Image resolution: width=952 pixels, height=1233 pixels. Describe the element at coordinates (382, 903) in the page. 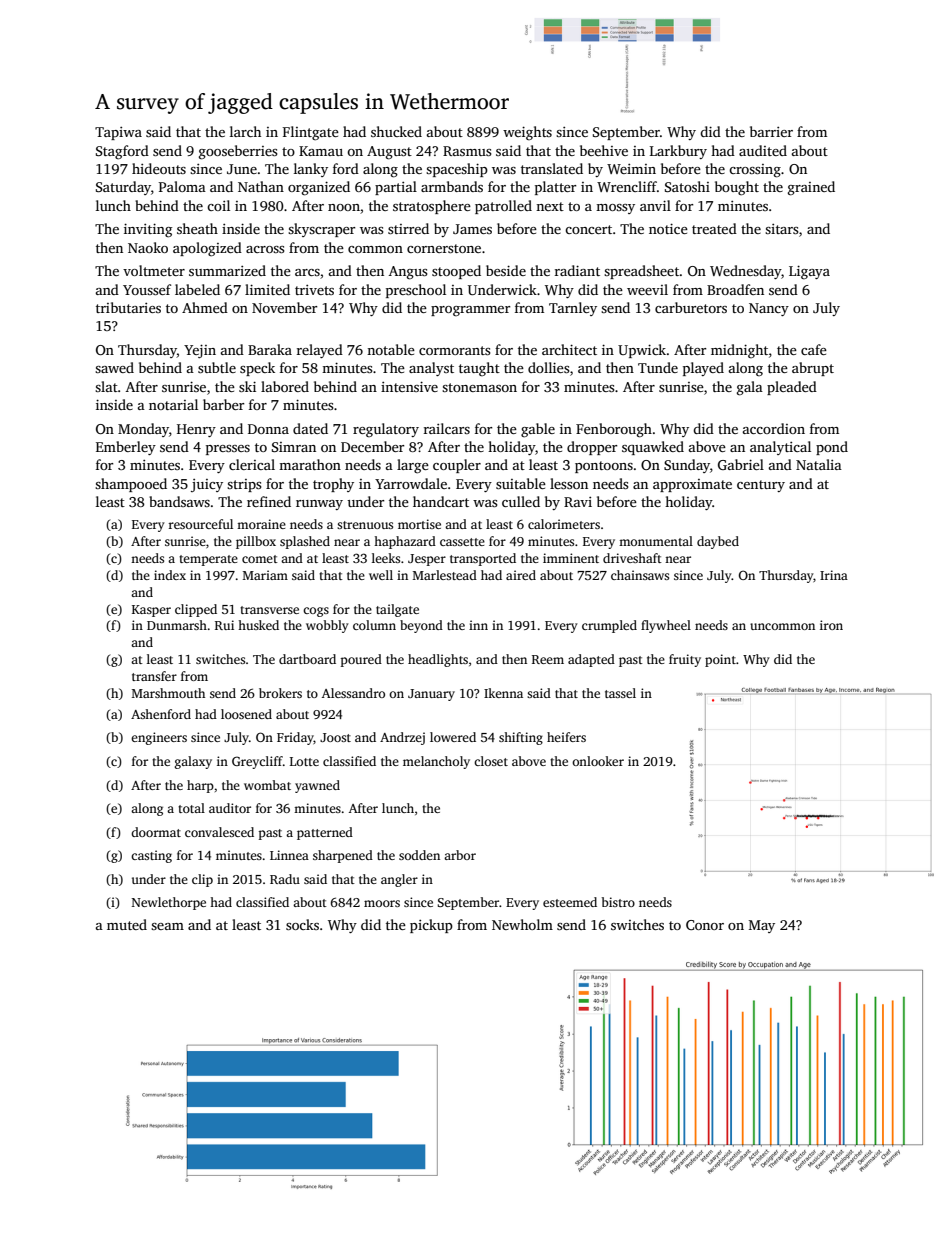

I see `moors` at that location.
